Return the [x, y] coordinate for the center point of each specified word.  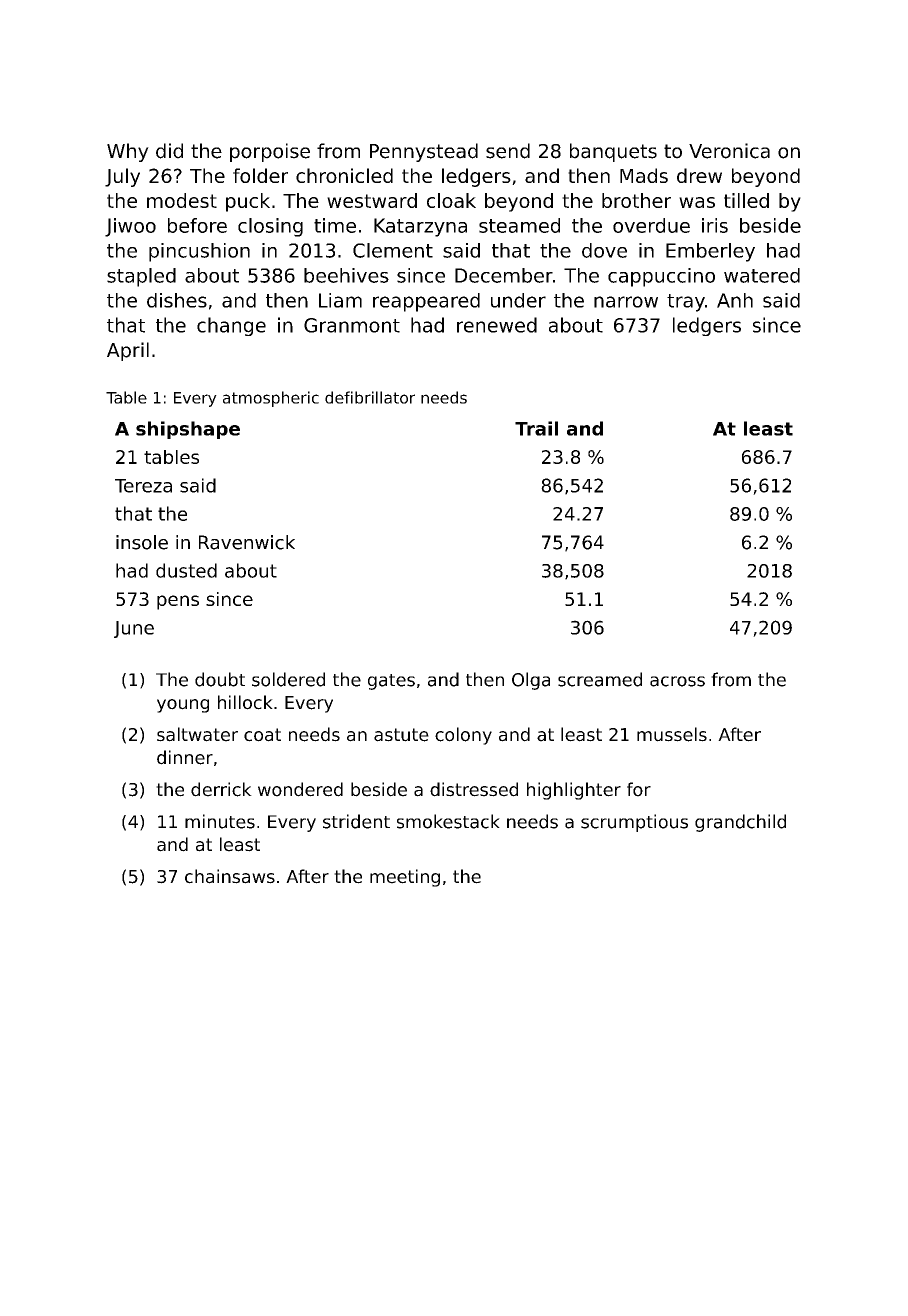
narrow [626, 302]
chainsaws [230, 876]
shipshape [188, 430]
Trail [536, 428]
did [169, 151]
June [134, 629]
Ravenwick [247, 542]
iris [715, 225]
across [677, 681]
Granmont [352, 325]
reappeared [426, 302]
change [231, 326]
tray [686, 303]
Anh [735, 300]
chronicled [344, 175]
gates [391, 682]
